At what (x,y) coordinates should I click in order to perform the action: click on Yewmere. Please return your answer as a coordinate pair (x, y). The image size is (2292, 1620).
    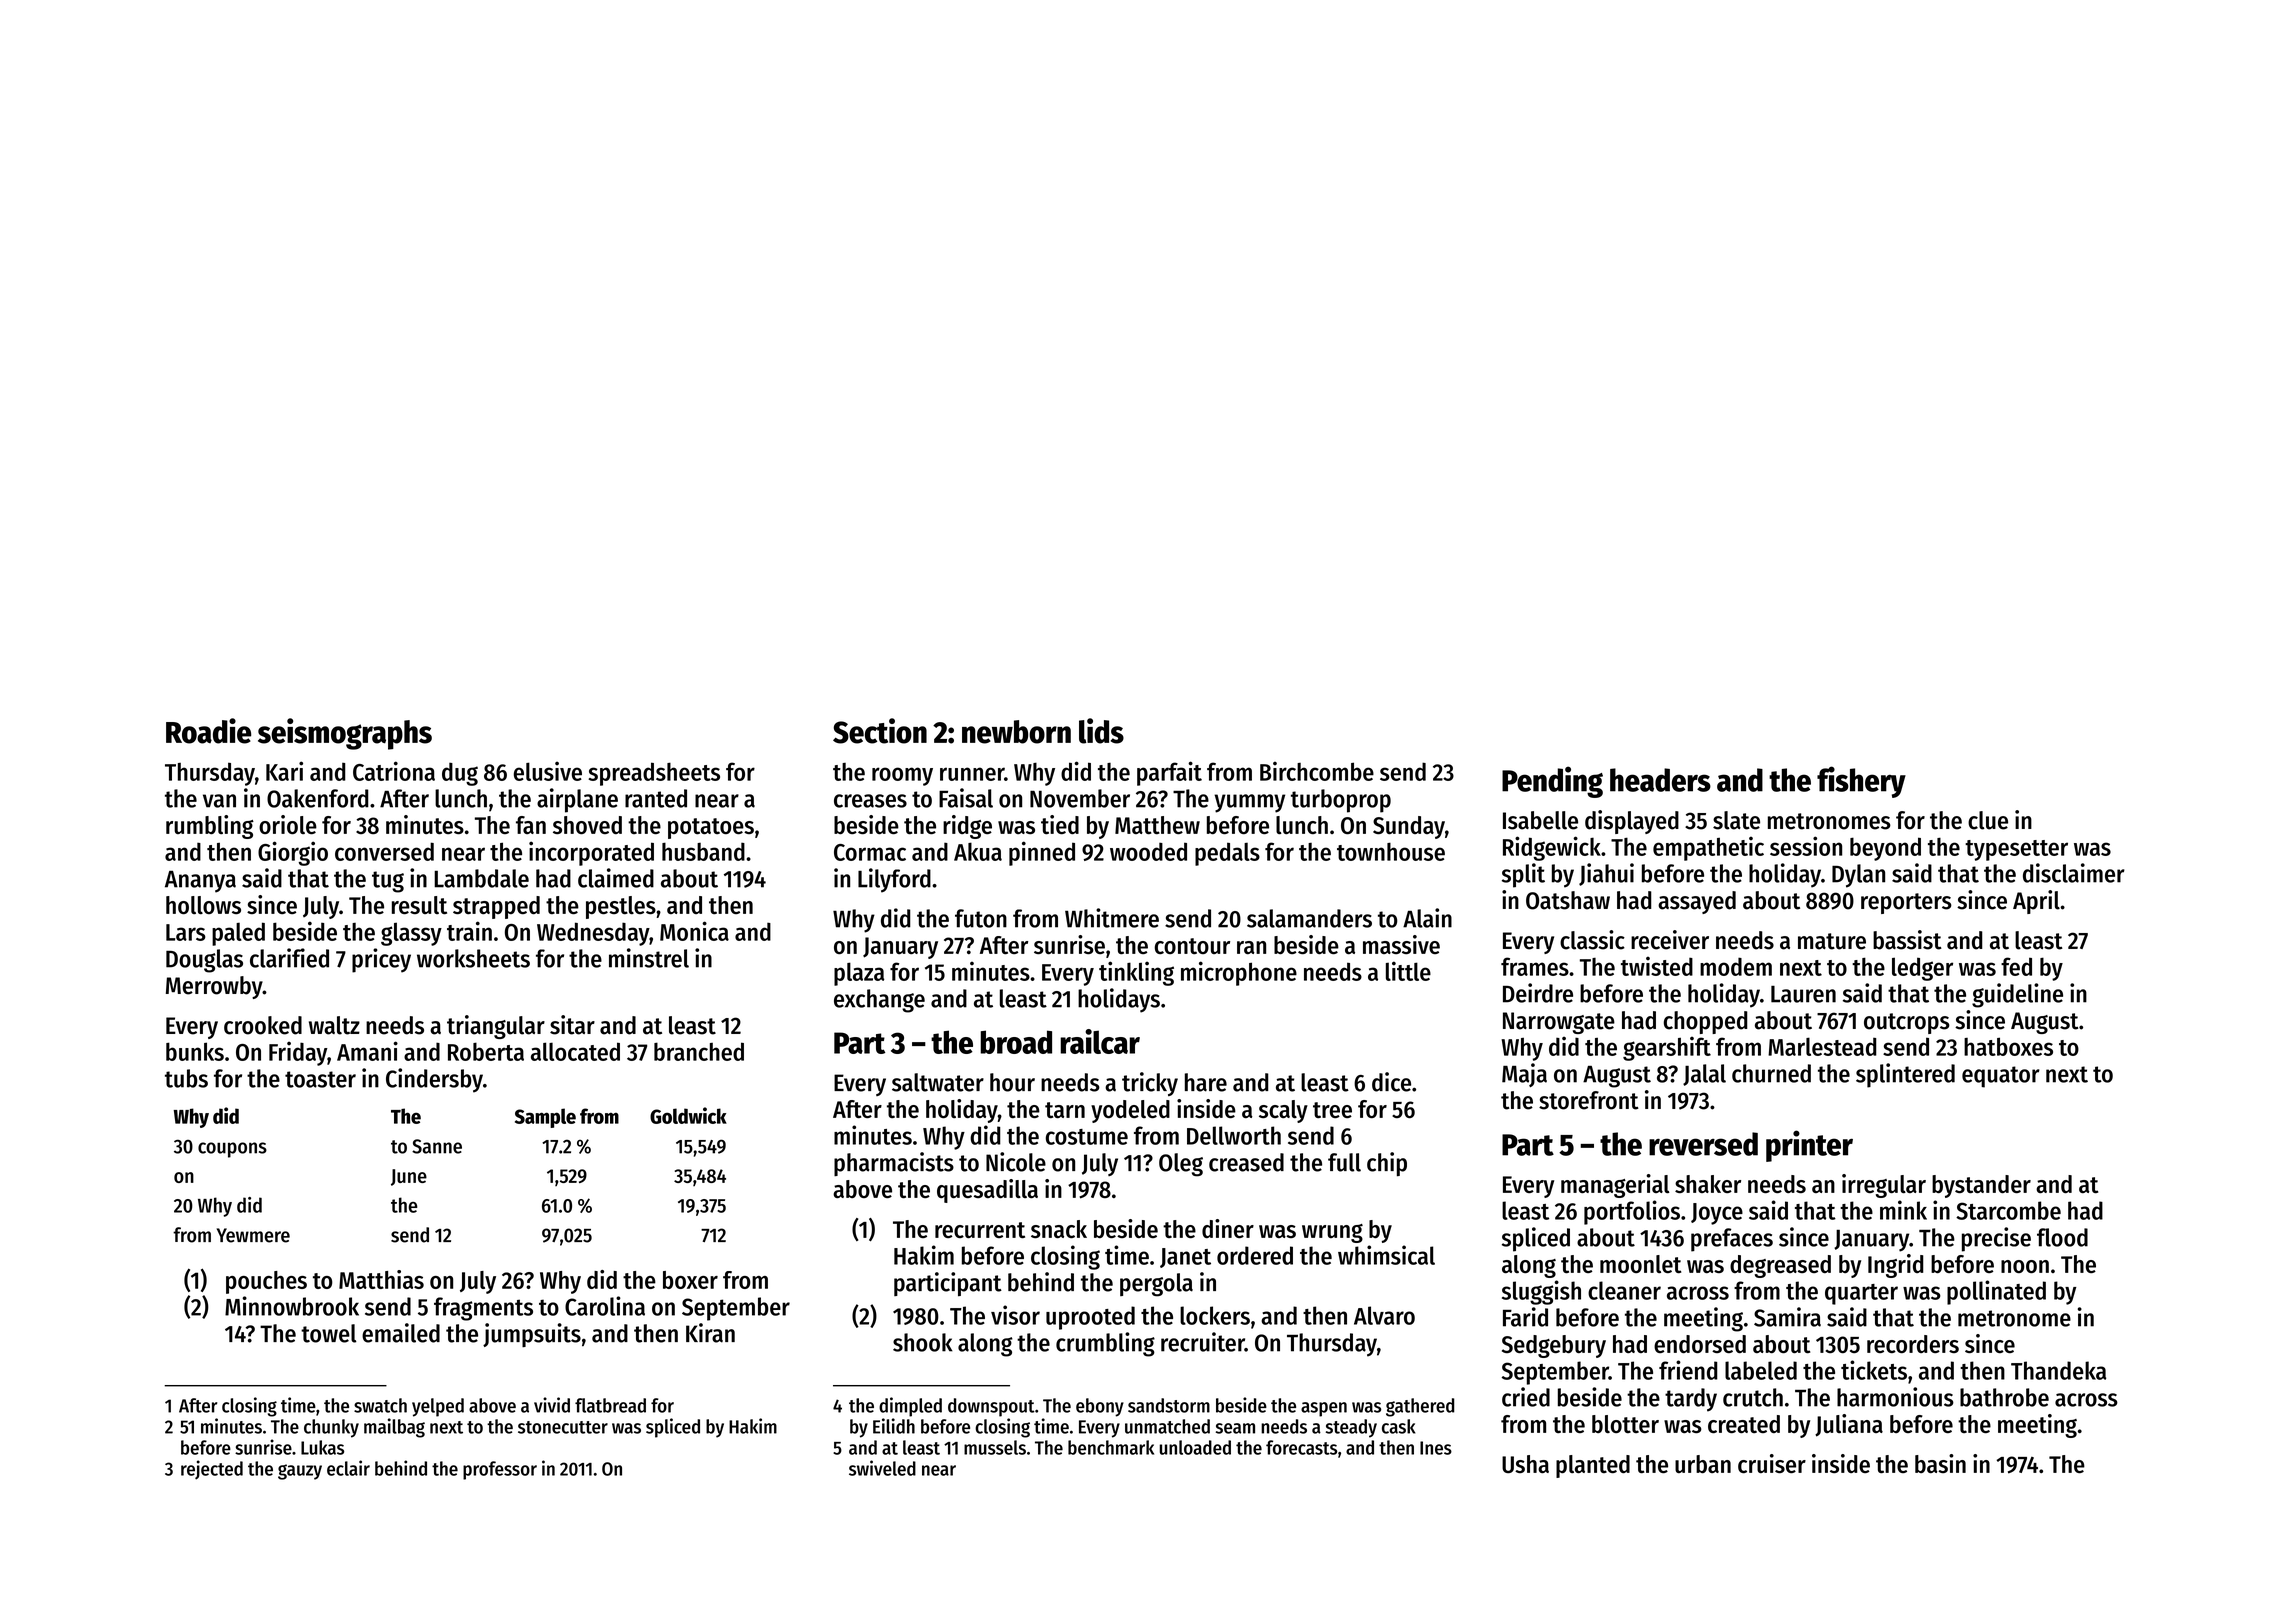
    Looking at the image, I should click on (253, 1235).
